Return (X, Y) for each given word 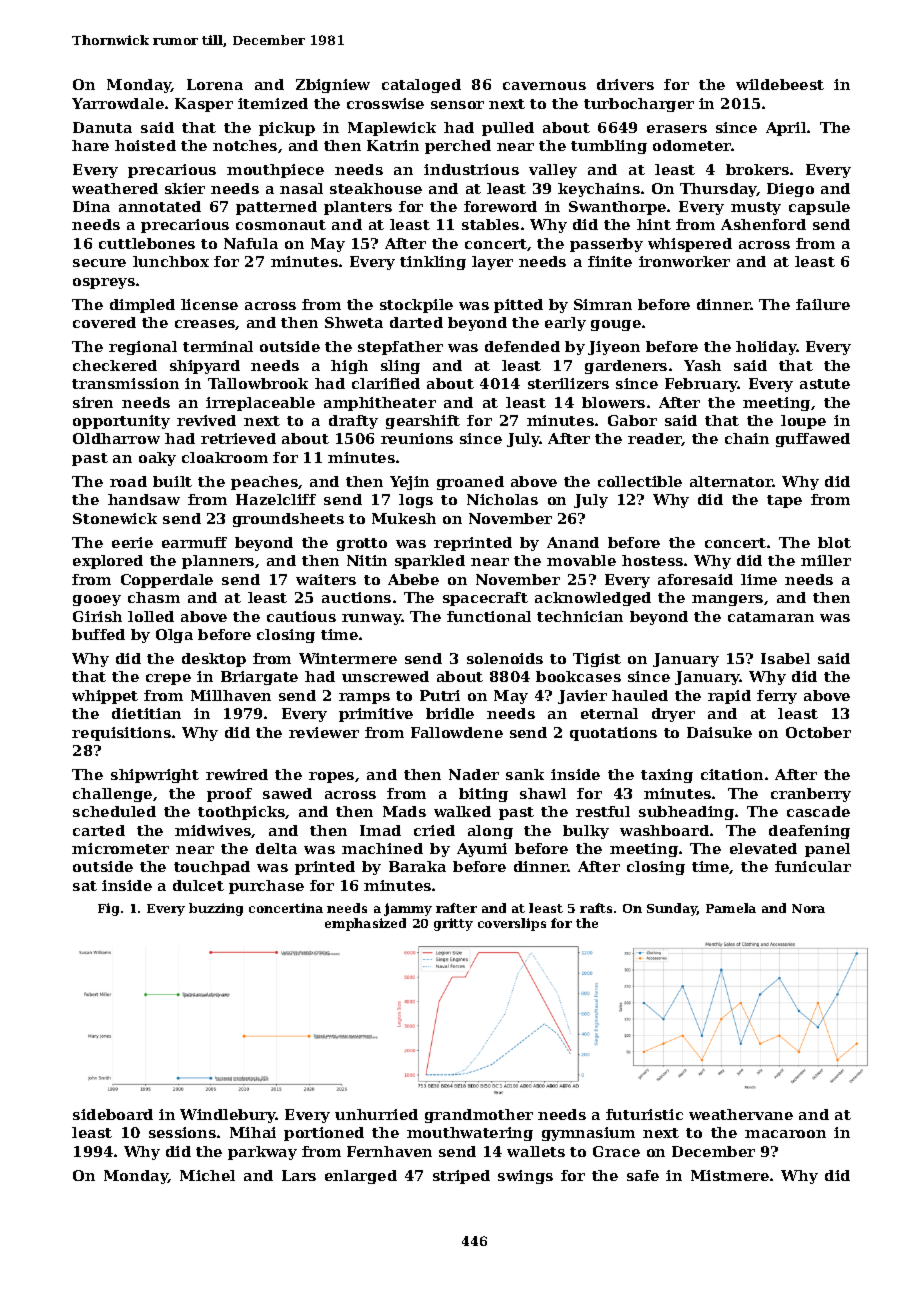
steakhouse (376, 188)
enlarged (361, 1177)
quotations (613, 734)
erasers (677, 129)
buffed (98, 634)
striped (461, 1177)
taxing (667, 776)
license (209, 304)
